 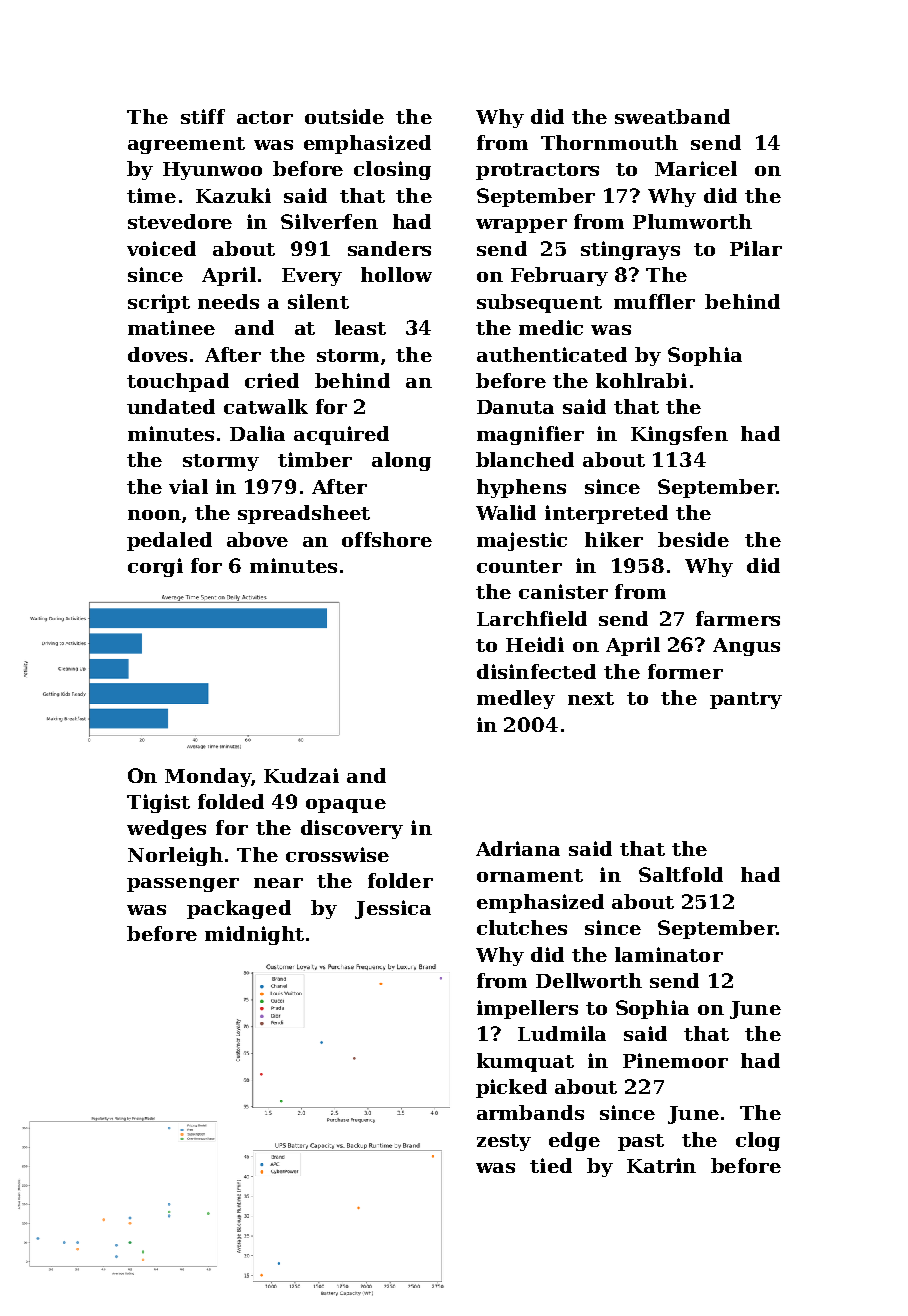 I want to click on Hyunwoo, so click(x=212, y=171).
